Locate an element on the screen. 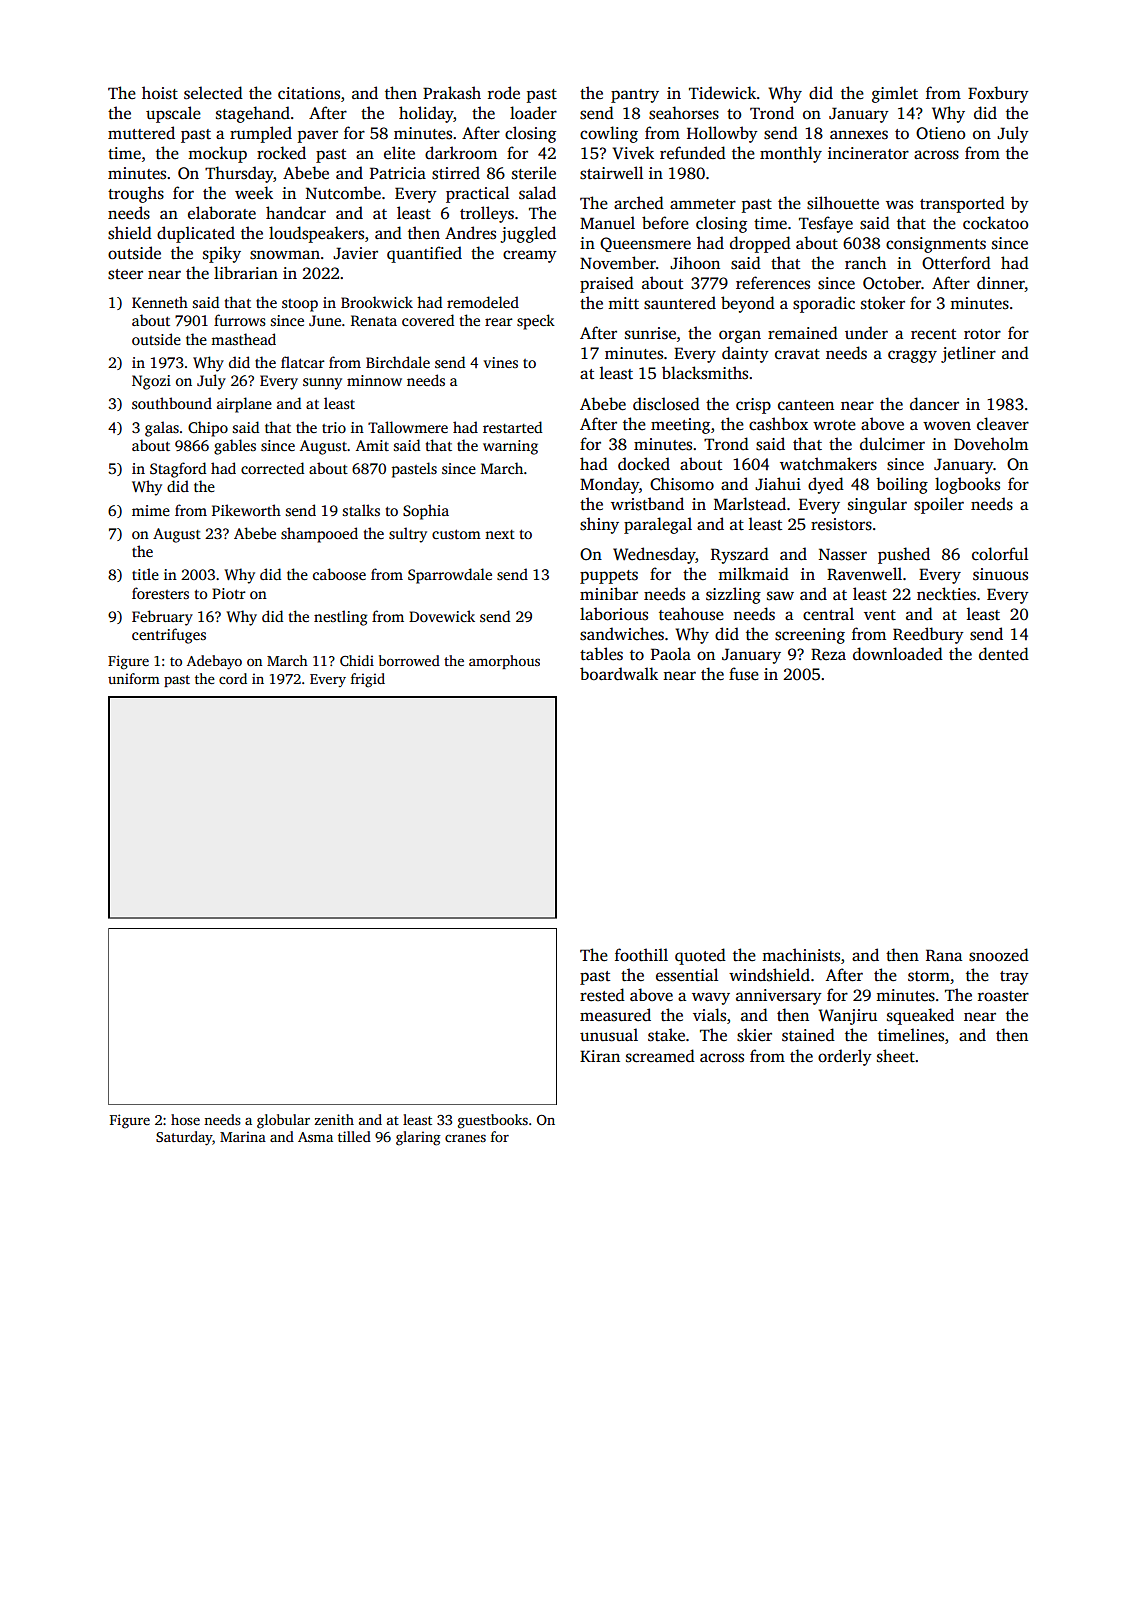 This screenshot has height=1608, width=1137. dinner is located at coordinates (1001, 284).
